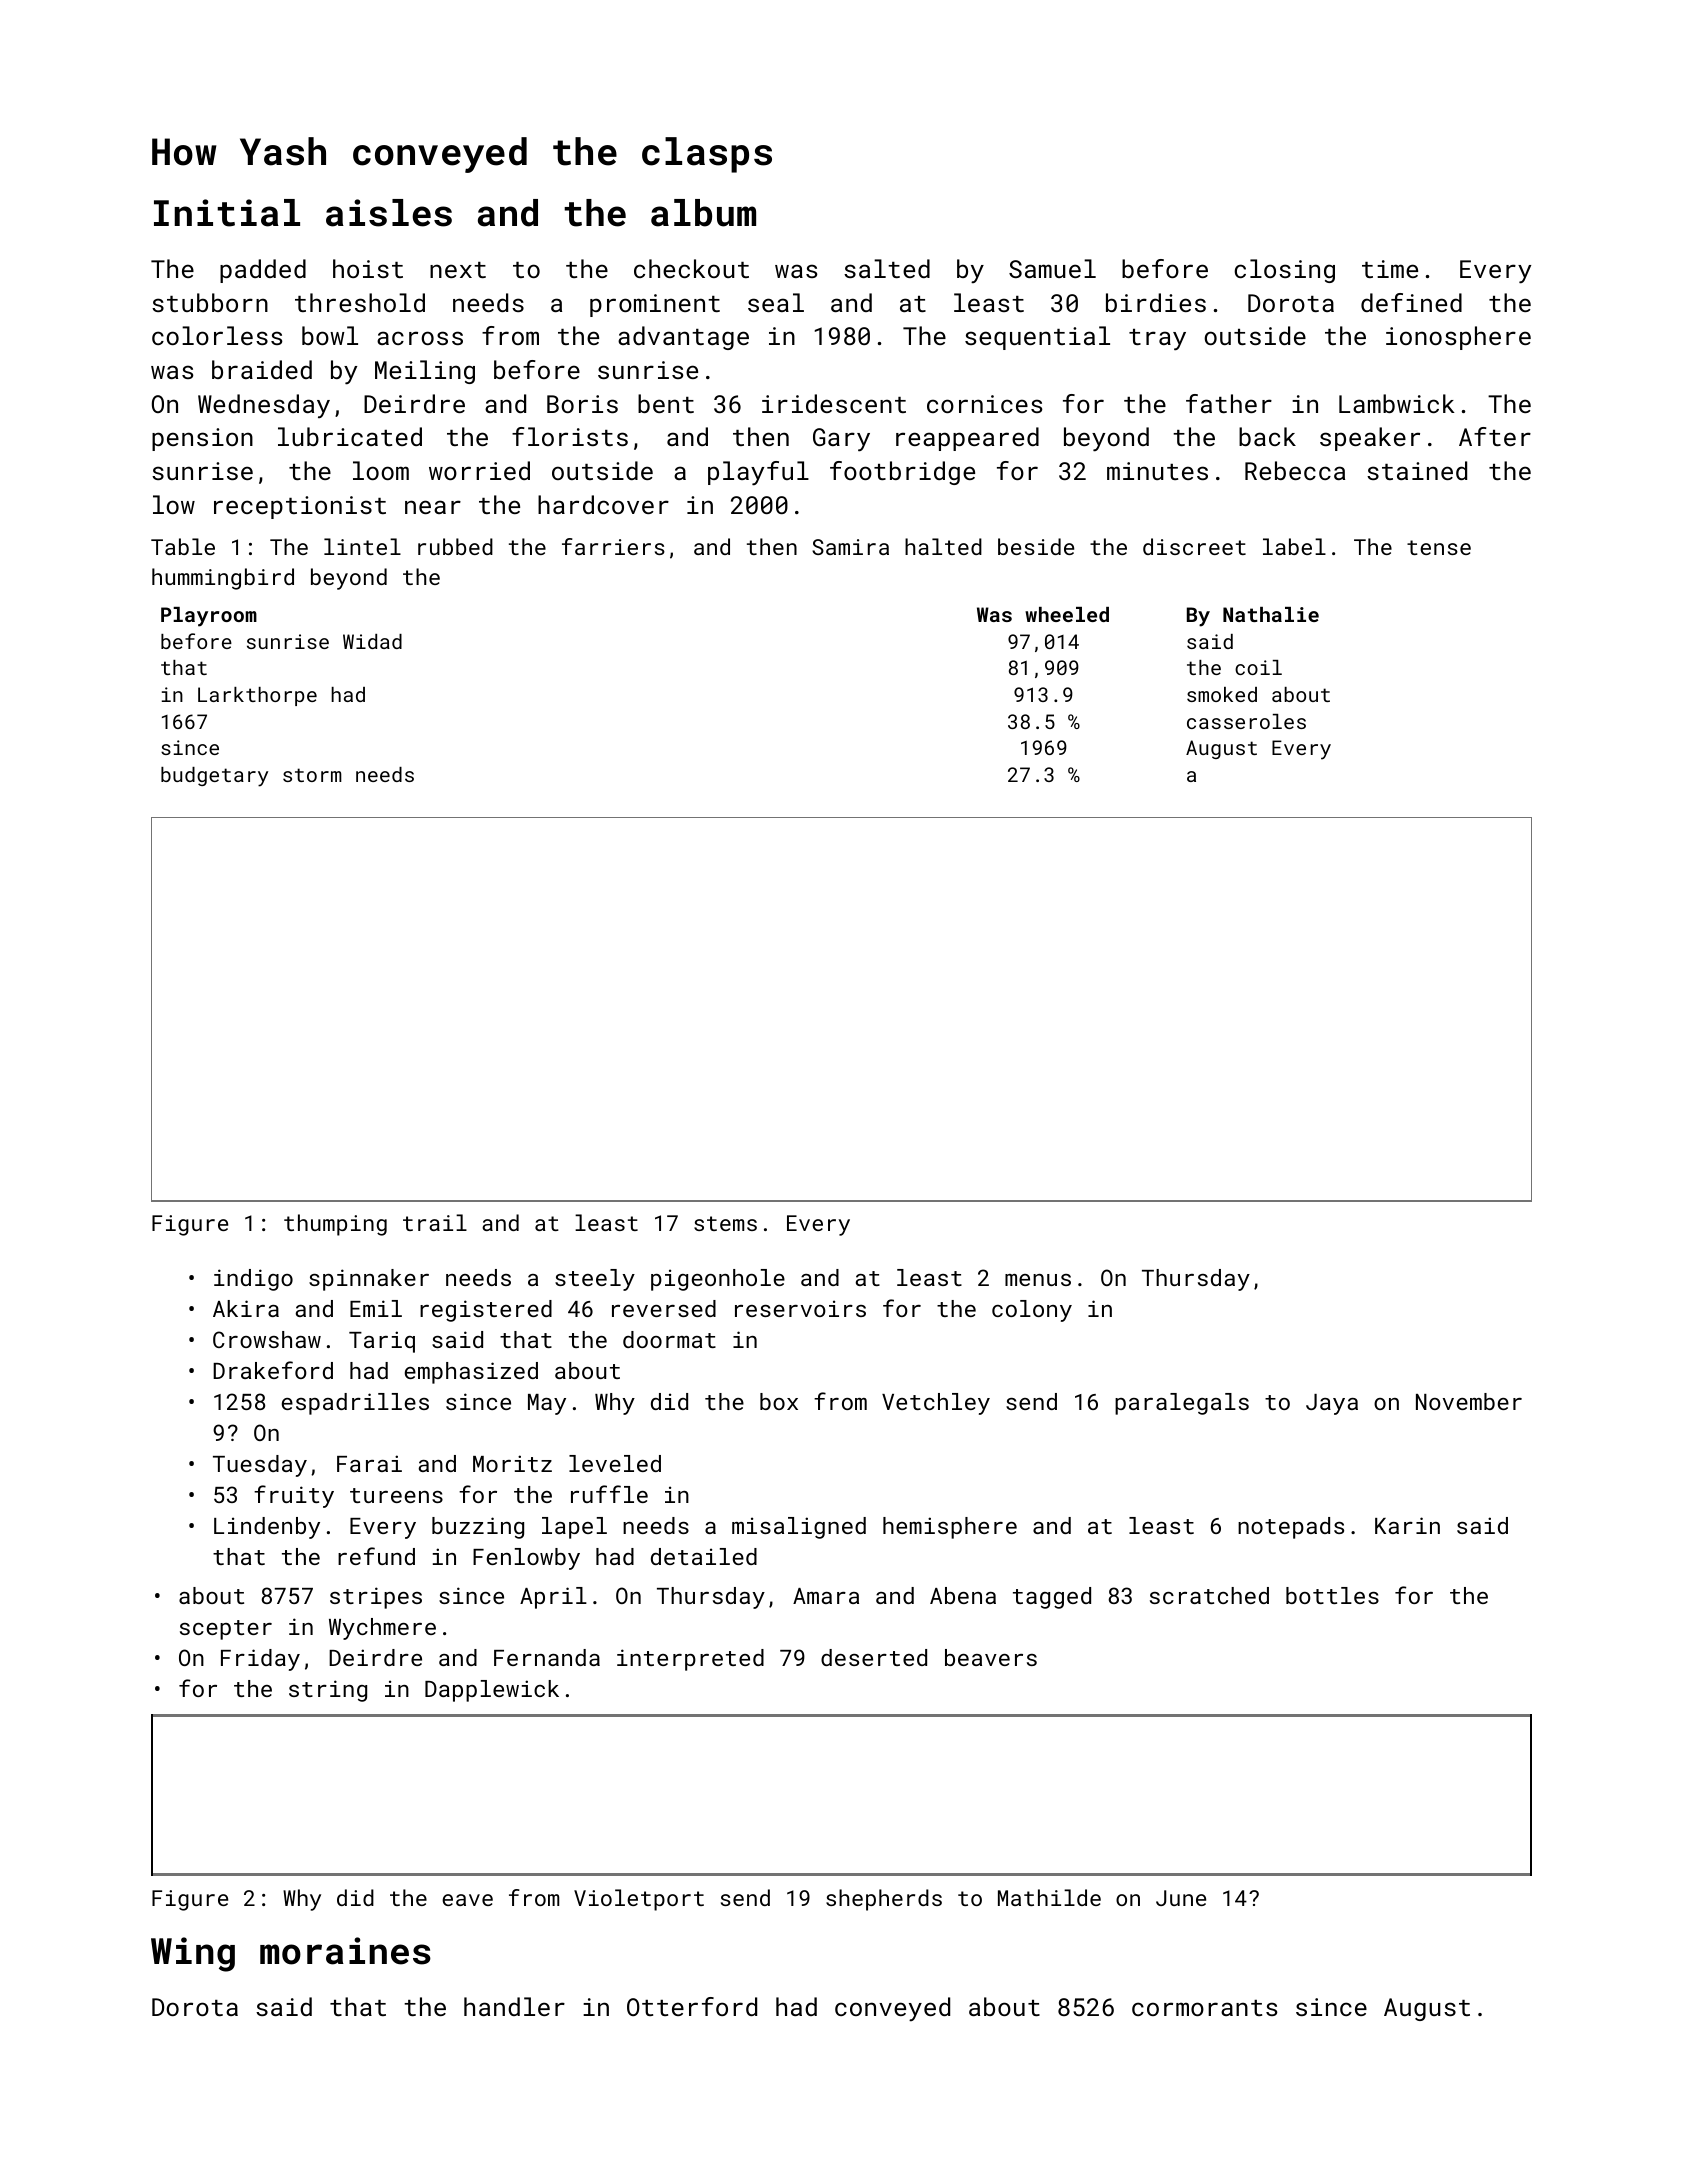 This screenshot has height=2178, width=1683. What do you see at coordinates (1204, 2008) in the screenshot?
I see `cormorants` at bounding box center [1204, 2008].
